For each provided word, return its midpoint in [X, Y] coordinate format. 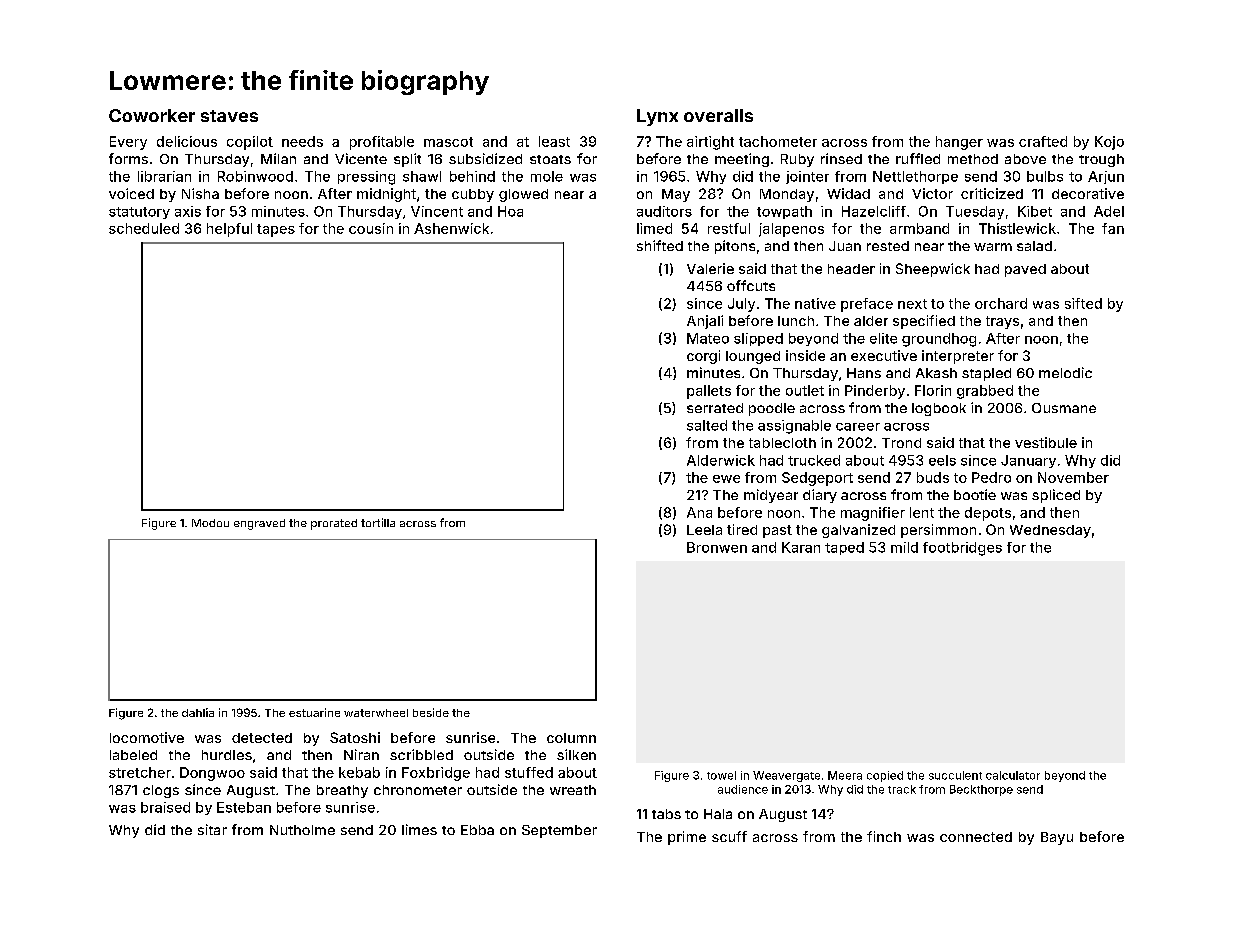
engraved [259, 524]
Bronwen [717, 547]
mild [904, 547]
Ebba [477, 830]
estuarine [314, 712]
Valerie [710, 268]
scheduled [144, 228]
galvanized [858, 531]
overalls [718, 115]
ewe [726, 479]
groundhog [939, 340]
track [902, 789]
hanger [959, 143]
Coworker [152, 115]
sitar [212, 829]
